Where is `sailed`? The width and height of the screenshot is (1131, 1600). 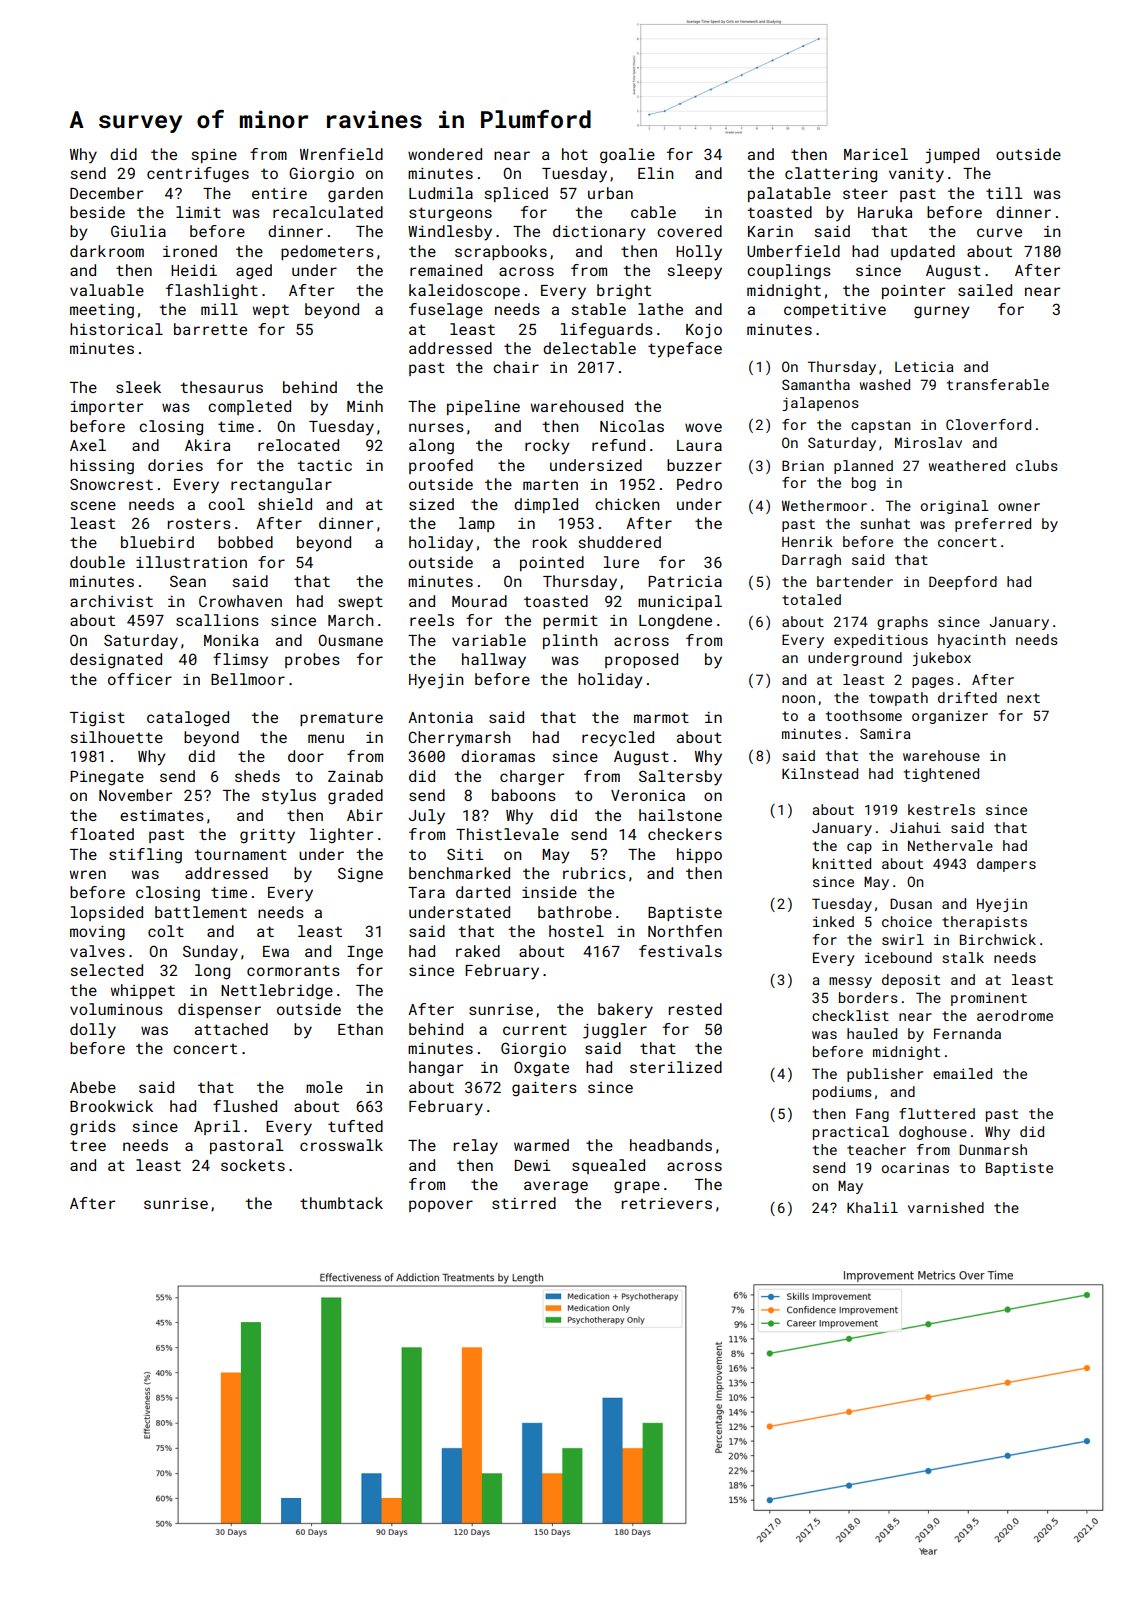
sailed is located at coordinates (985, 290).
